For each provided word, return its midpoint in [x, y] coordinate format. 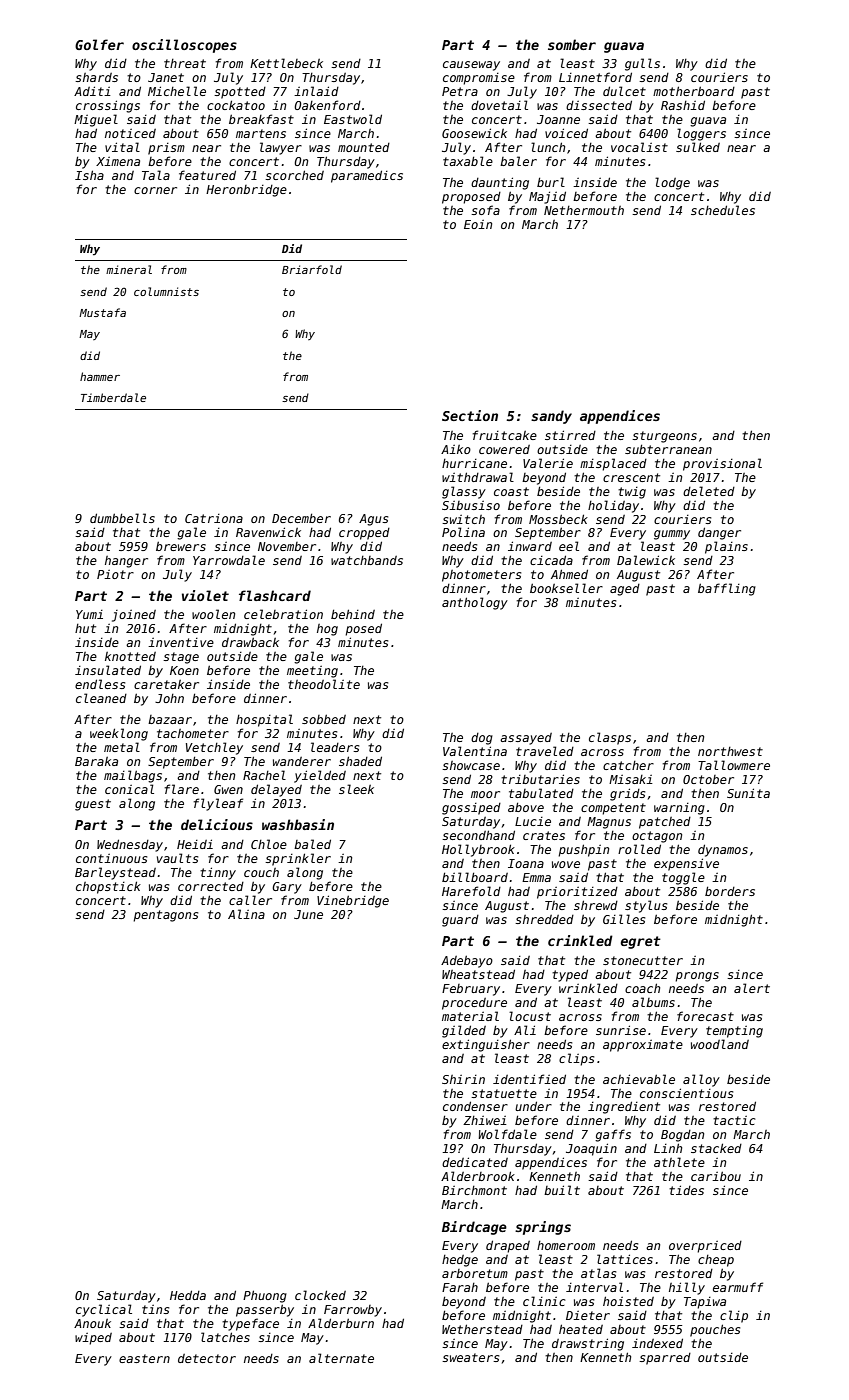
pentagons [165, 916]
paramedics [367, 176]
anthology [475, 603]
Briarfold [312, 269]
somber [572, 44]
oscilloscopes [184, 46]
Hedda [188, 1295]
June [308, 914]
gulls [642, 64]
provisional [722, 464]
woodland [720, 1044]
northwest [730, 751]
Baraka [96, 761]
